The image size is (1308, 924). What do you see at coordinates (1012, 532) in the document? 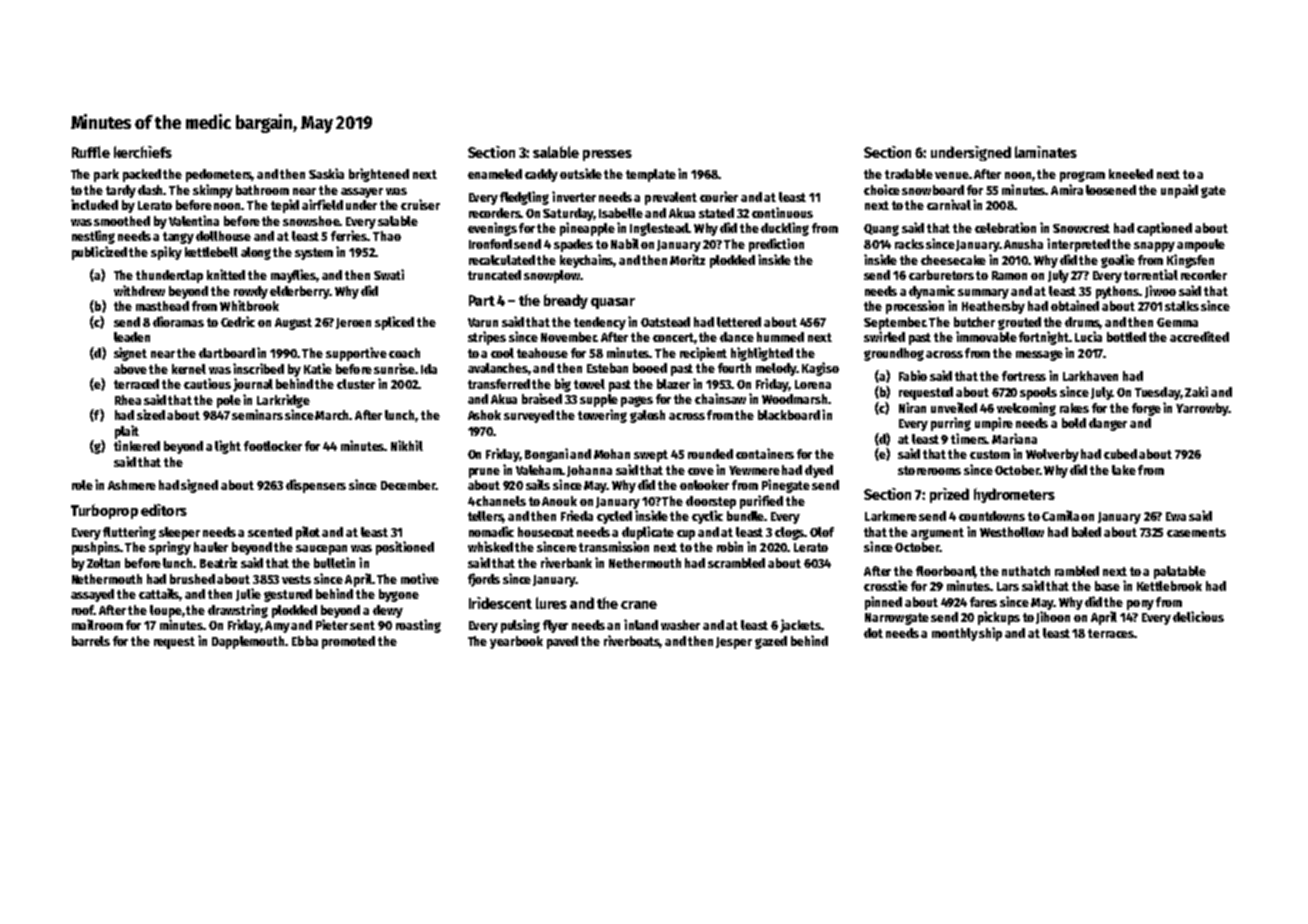
I see `Westhollow` at bounding box center [1012, 532].
